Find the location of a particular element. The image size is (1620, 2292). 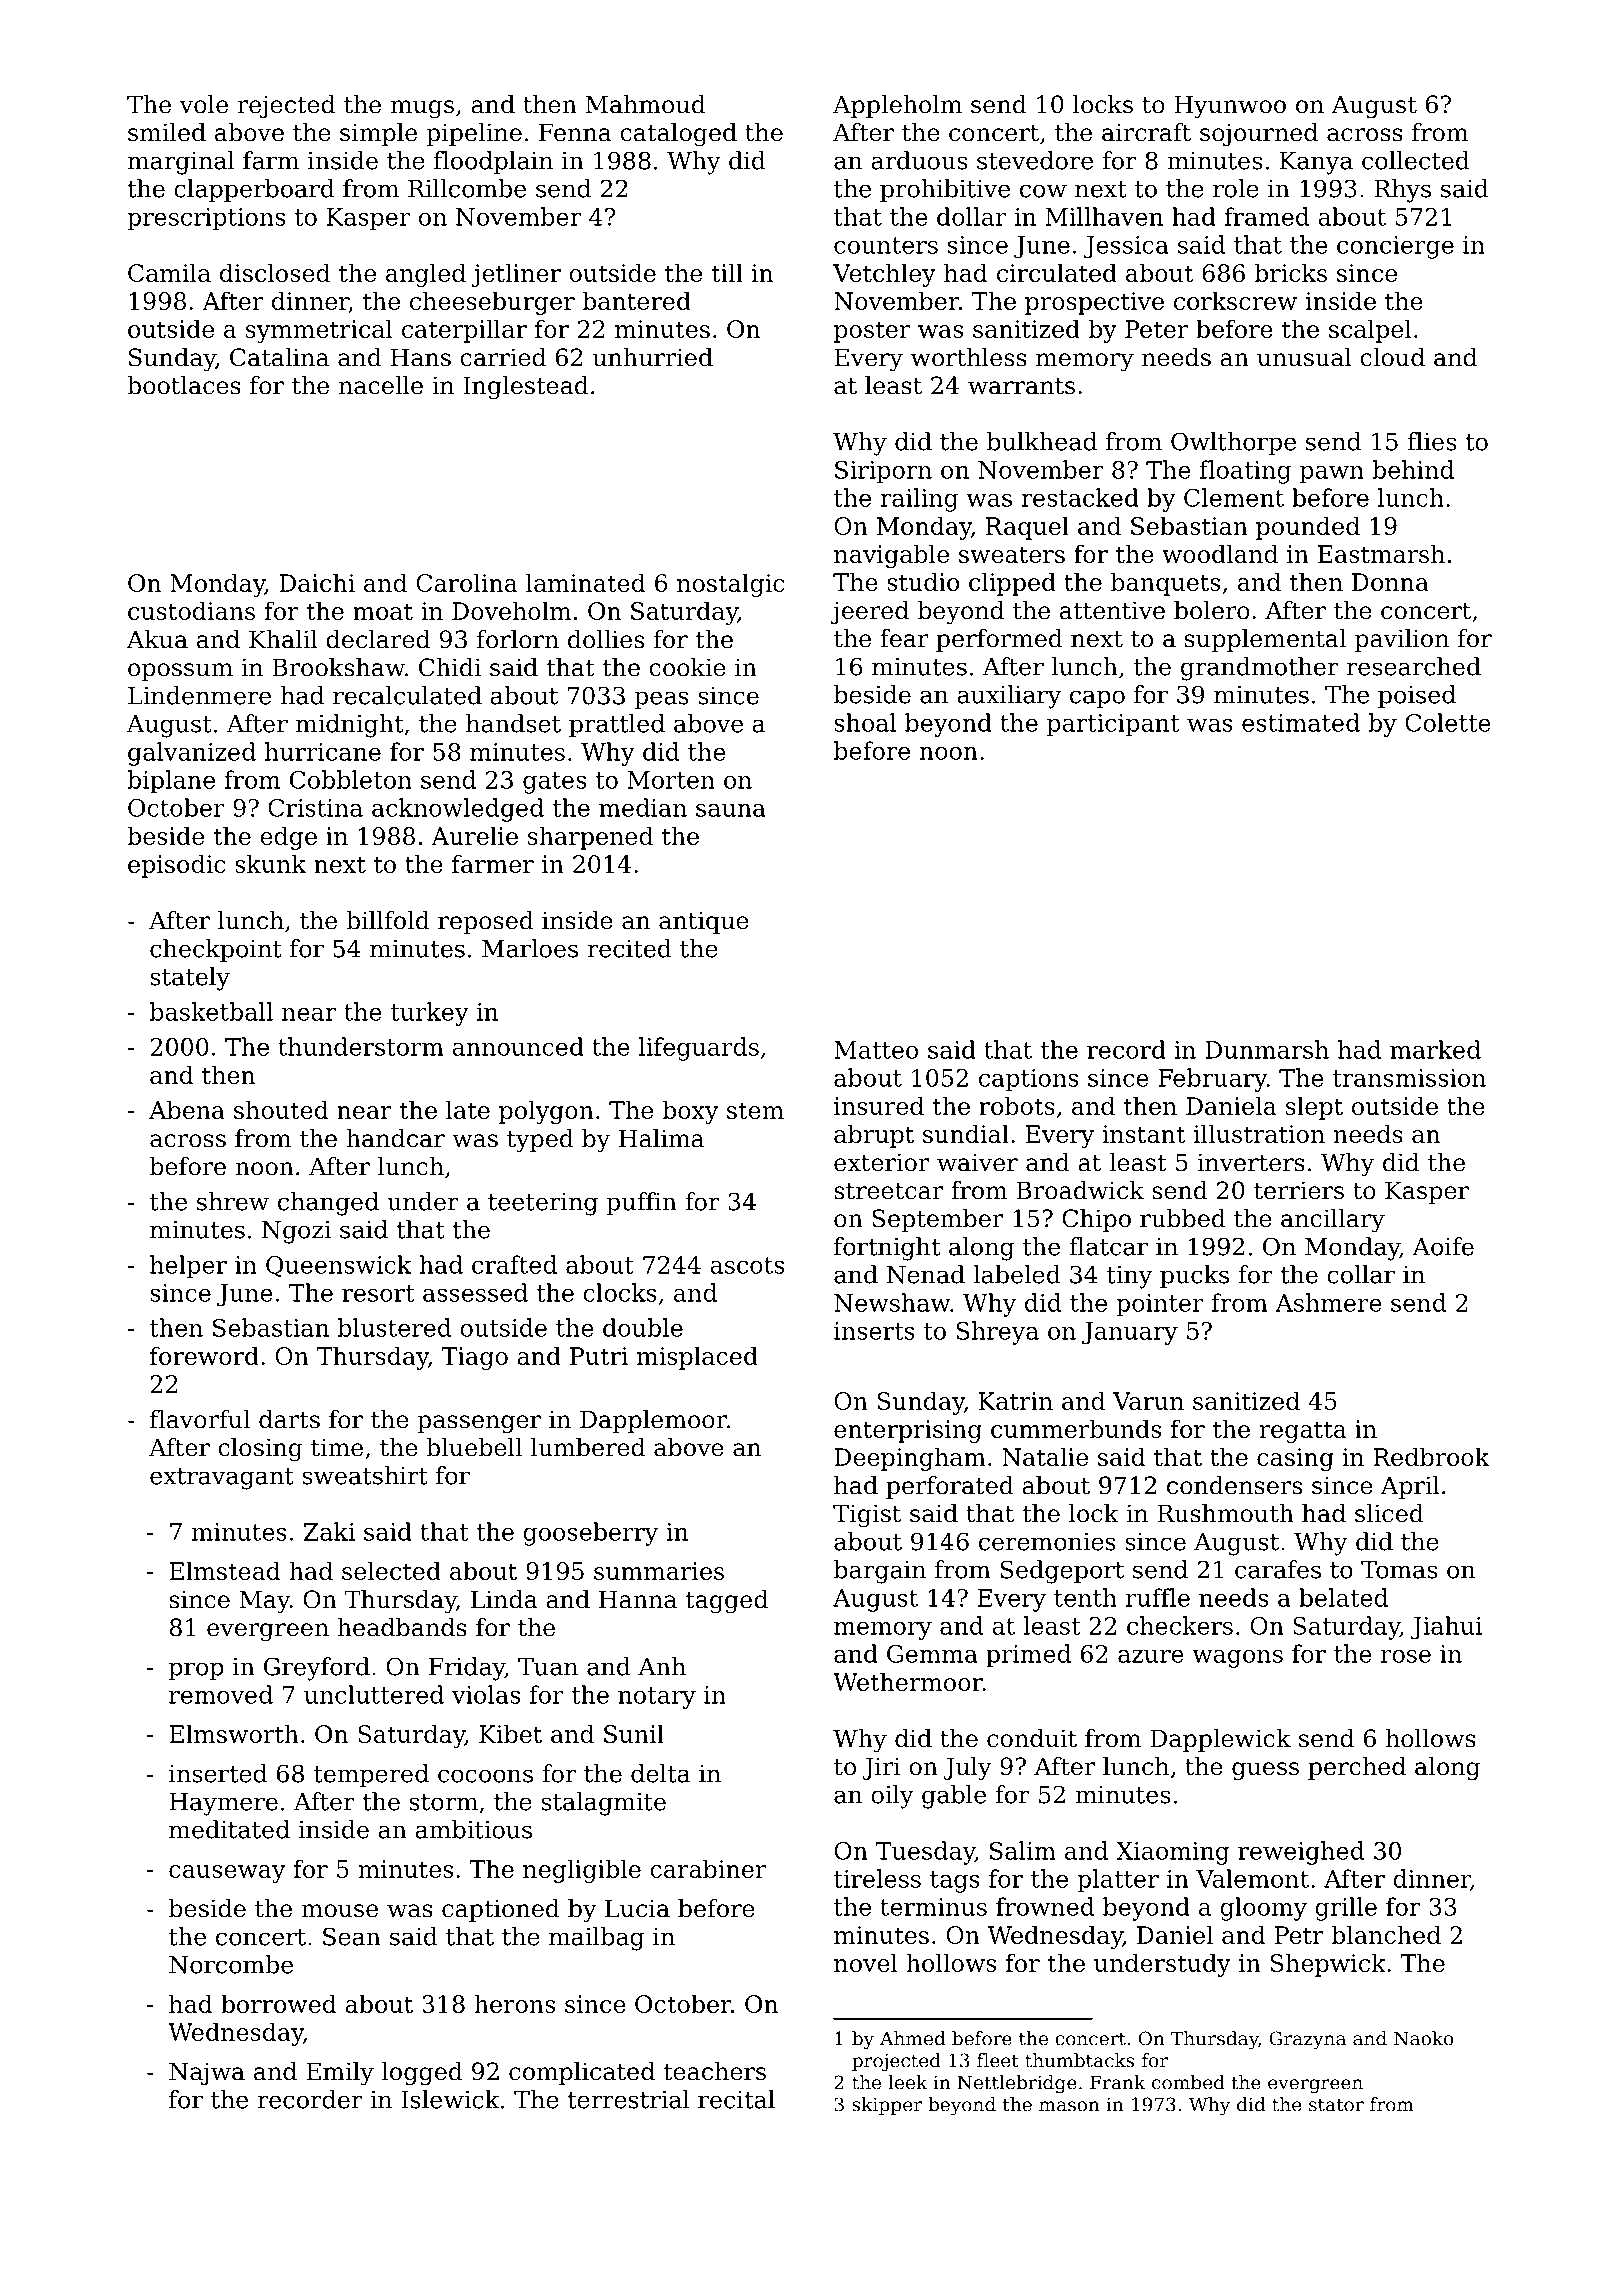

custodians is located at coordinates (191, 610).
